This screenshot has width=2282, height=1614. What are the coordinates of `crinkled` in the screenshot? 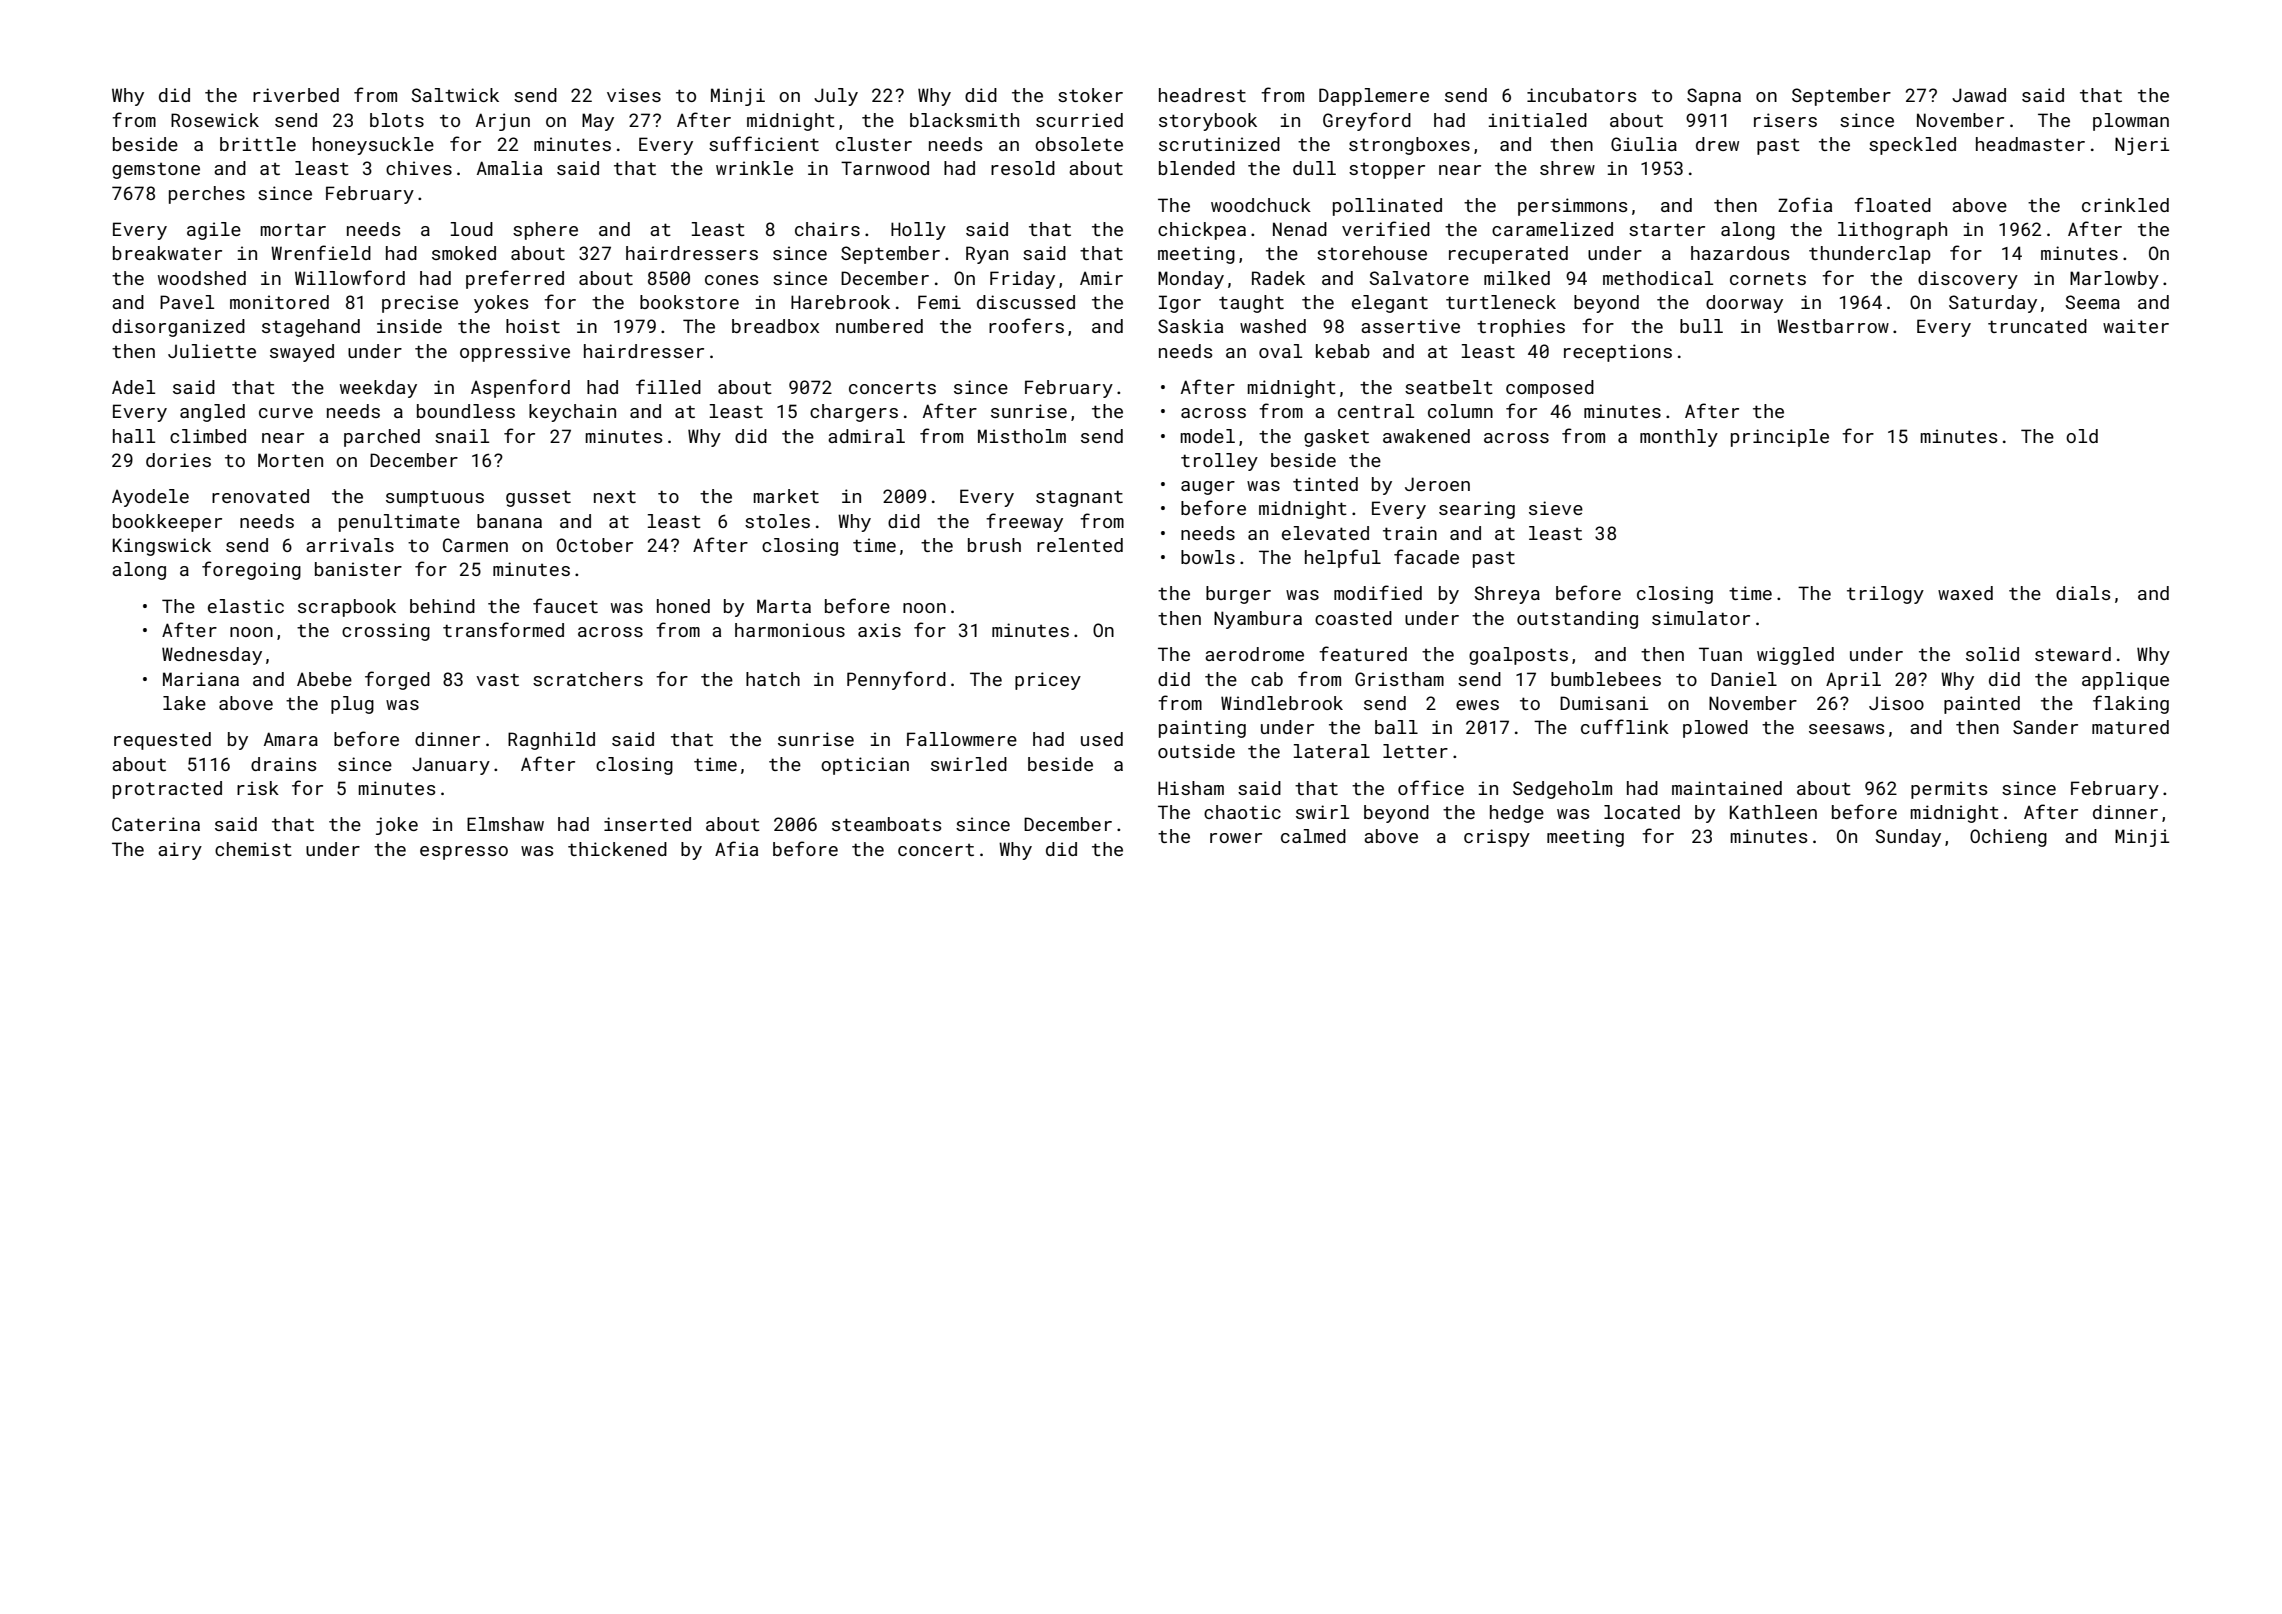 It's located at (2125, 205).
